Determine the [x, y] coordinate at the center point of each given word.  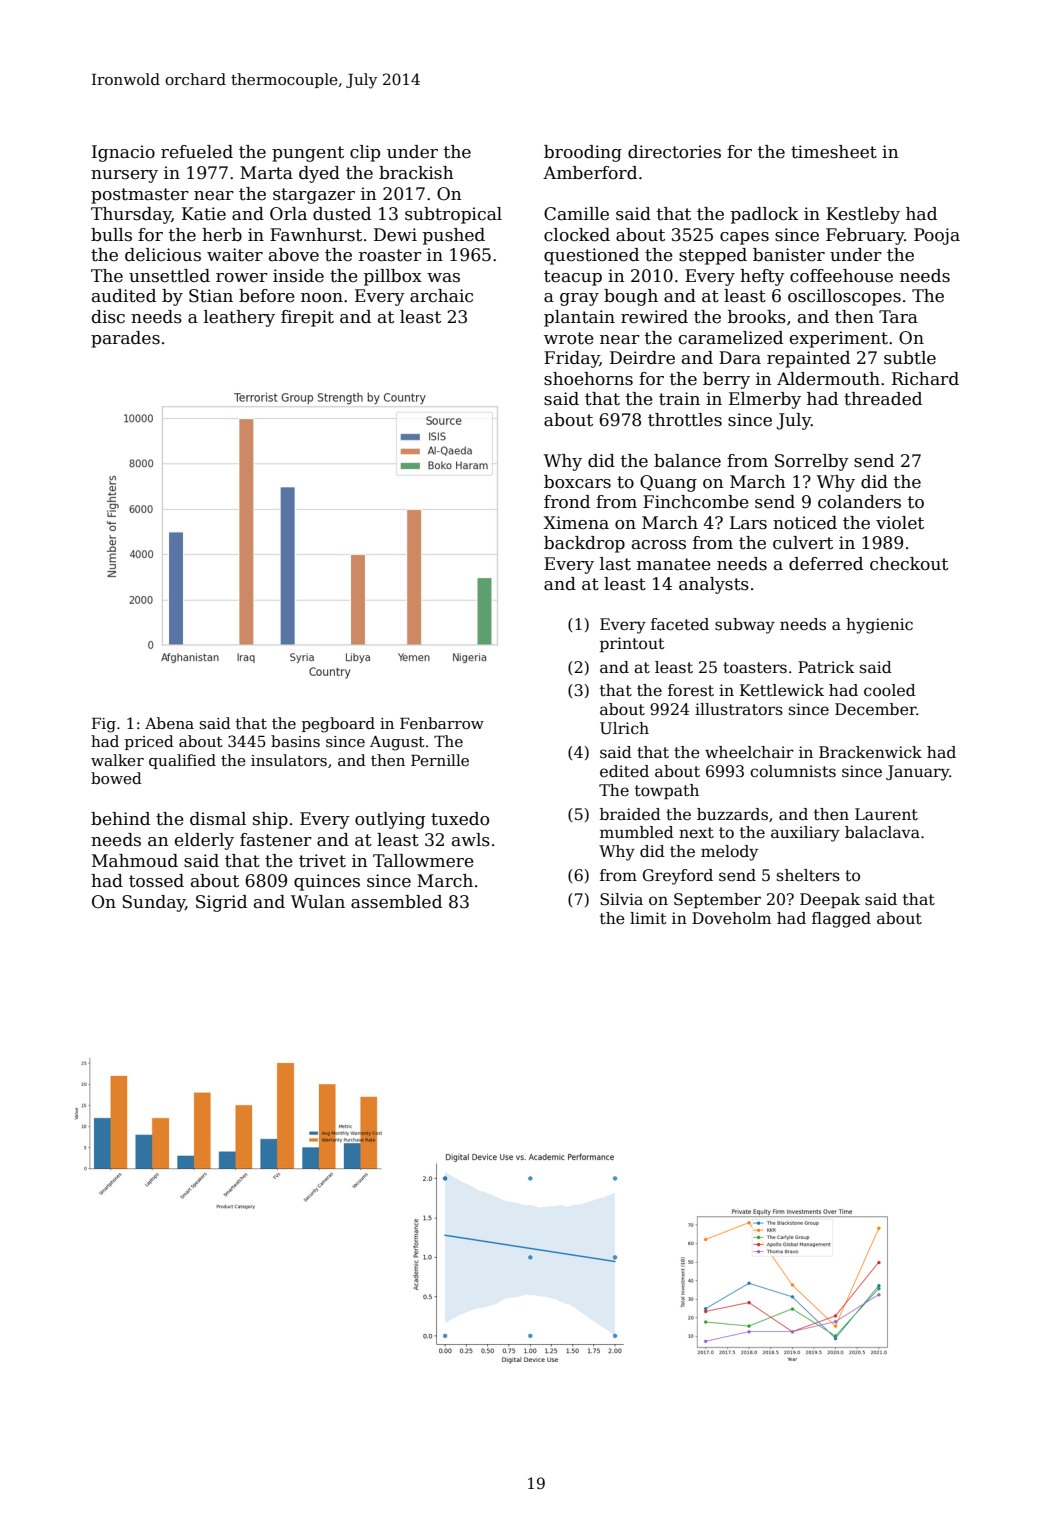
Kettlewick [782, 690]
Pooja [937, 236]
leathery [239, 318]
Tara [898, 317]
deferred [826, 564]
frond [567, 502]
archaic [441, 296]
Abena [169, 723]
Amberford [590, 173]
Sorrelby [812, 462]
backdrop [584, 544]
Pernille [440, 760]
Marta [266, 173]
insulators [289, 760]
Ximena [576, 523]
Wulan [318, 902]
